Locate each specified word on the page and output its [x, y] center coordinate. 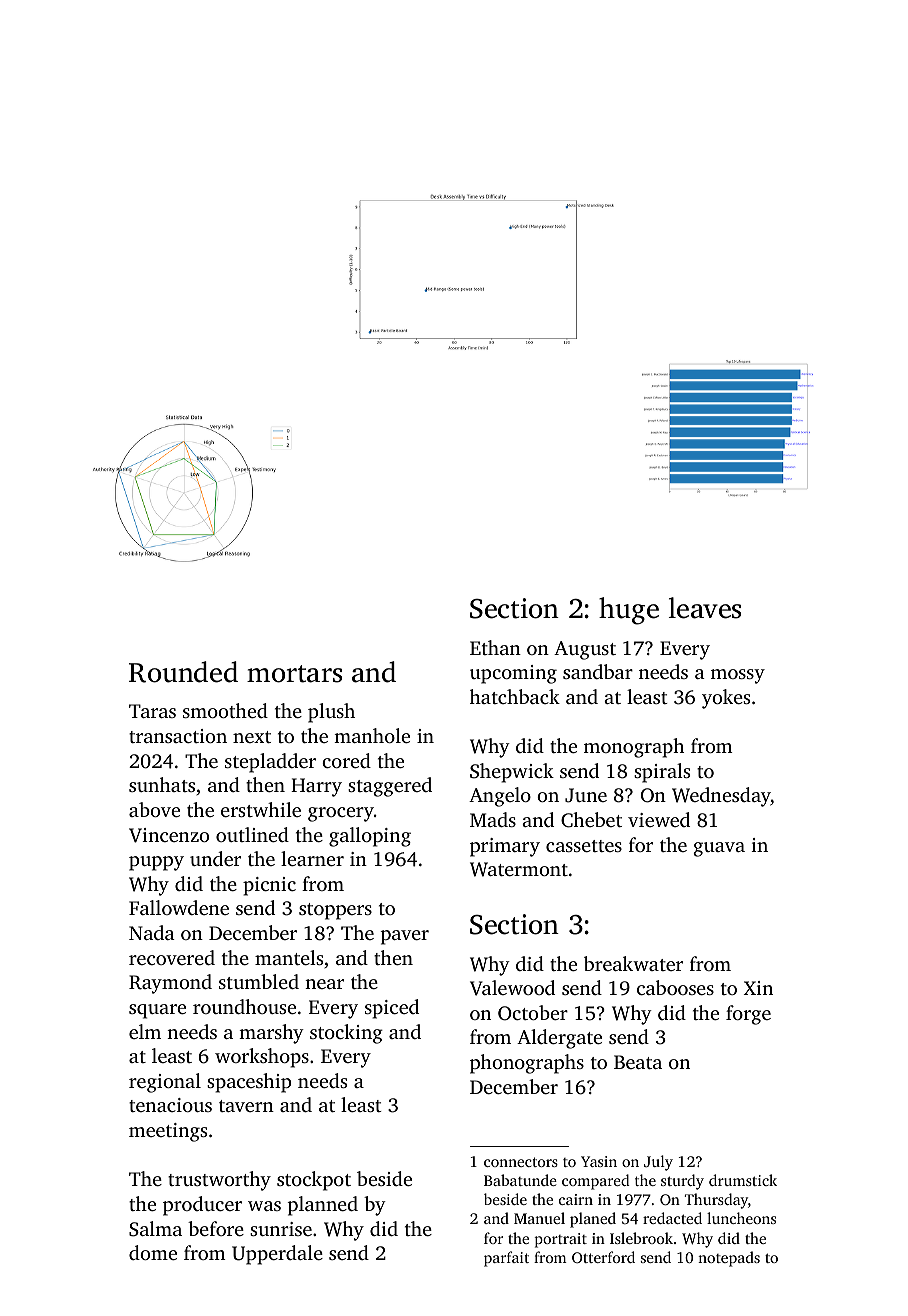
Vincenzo [169, 835]
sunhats [162, 784]
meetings [168, 1132]
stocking [346, 1034]
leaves [704, 608]
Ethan [495, 647]
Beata [638, 1062]
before [216, 1228]
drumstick [743, 1180]
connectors [521, 1162]
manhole [372, 735]
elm [145, 1031]
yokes [726, 699]
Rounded [183, 672]
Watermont [519, 869]
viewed [659, 819]
